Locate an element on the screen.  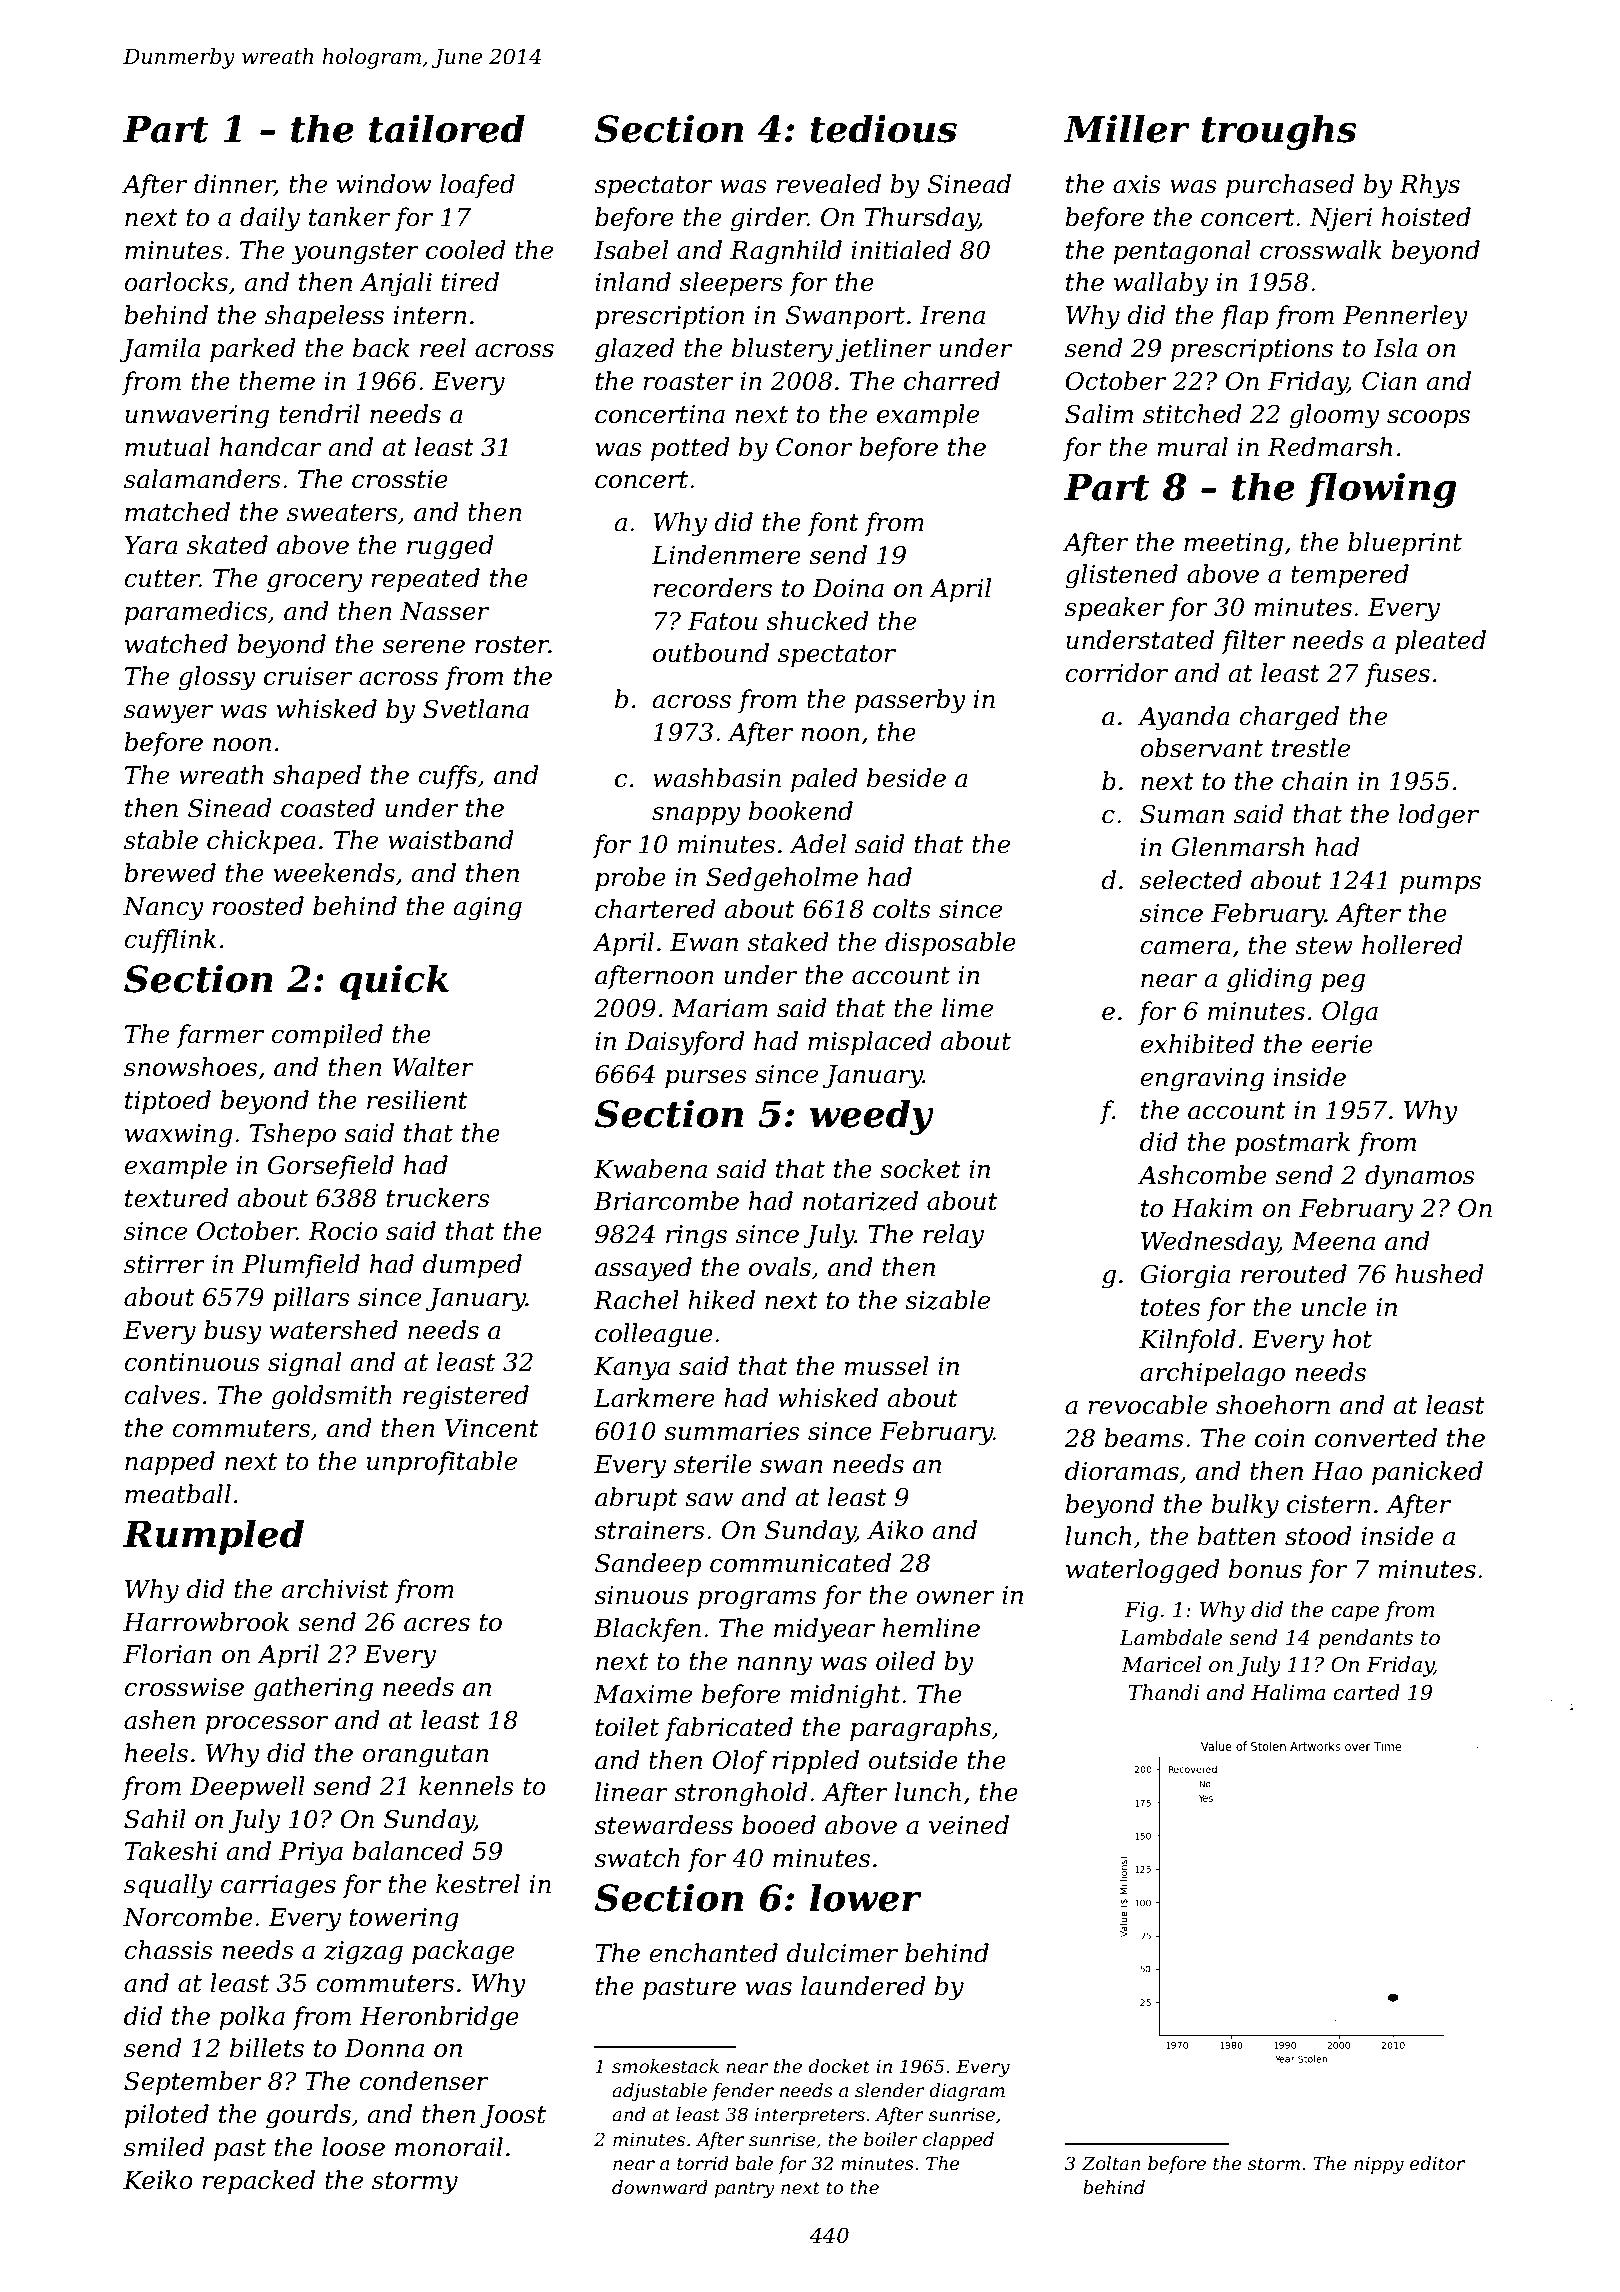
postmark is located at coordinates (1292, 1144).
